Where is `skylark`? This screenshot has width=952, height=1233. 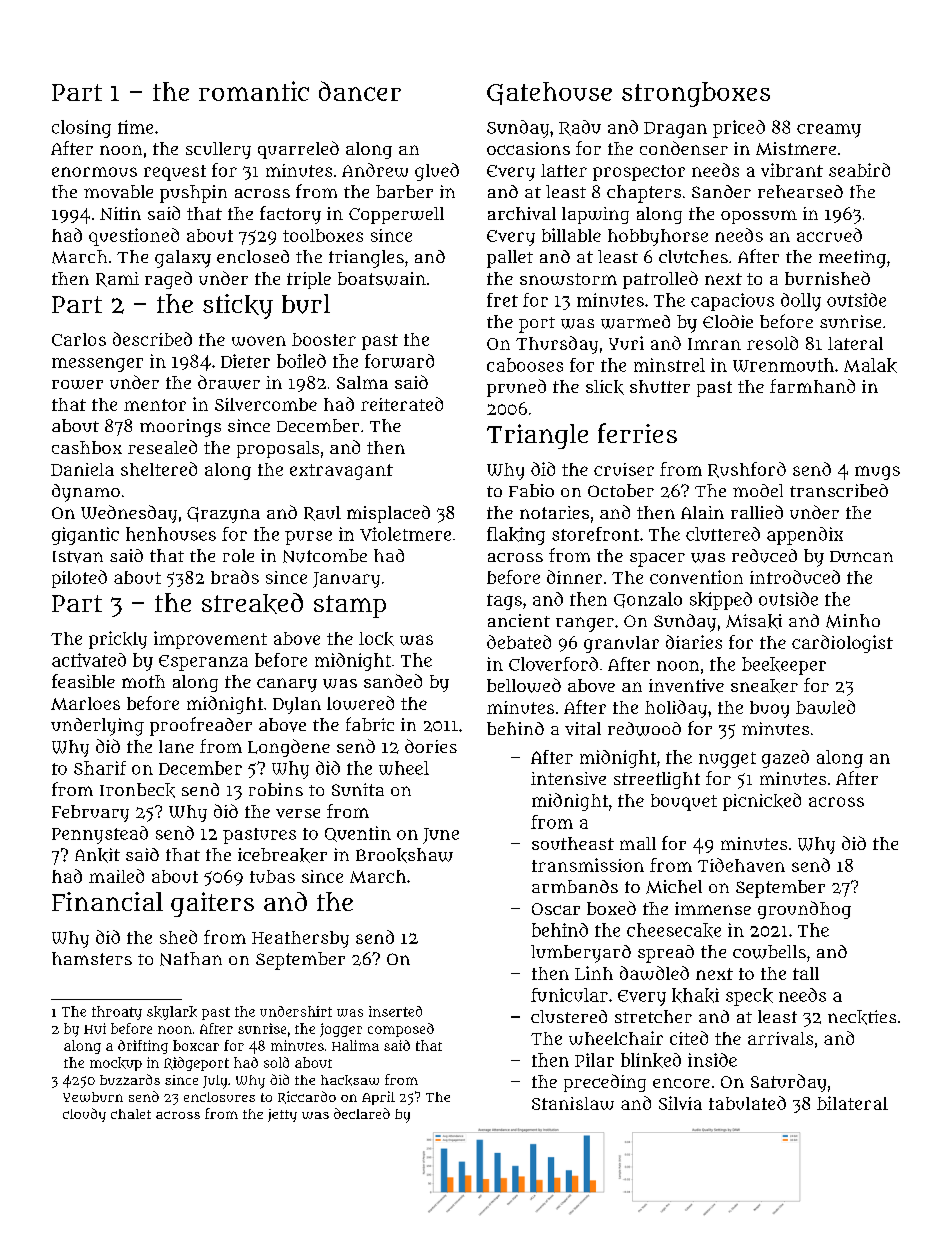 skylark is located at coordinates (172, 1013).
